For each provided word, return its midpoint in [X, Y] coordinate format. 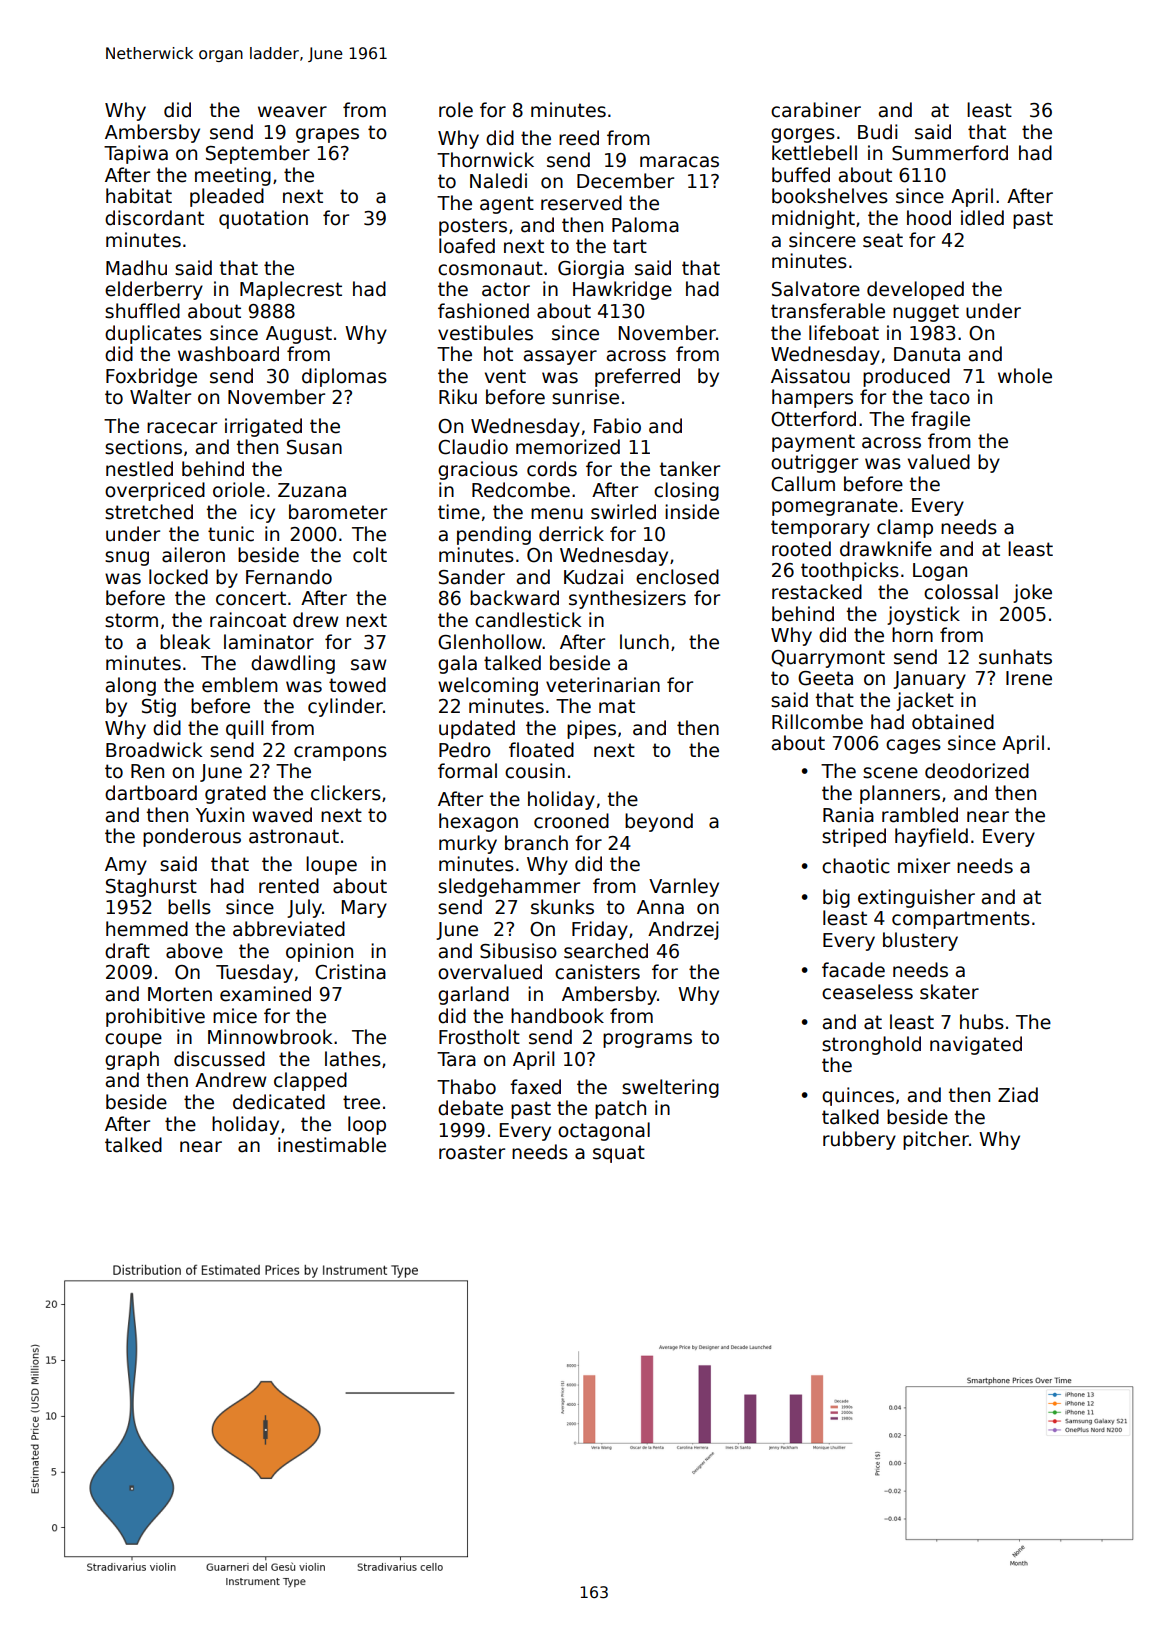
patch [620, 1109]
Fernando [289, 577]
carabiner [816, 110]
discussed [219, 1059]
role [456, 110]
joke [1032, 593]
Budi [877, 132]
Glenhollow [490, 642]
